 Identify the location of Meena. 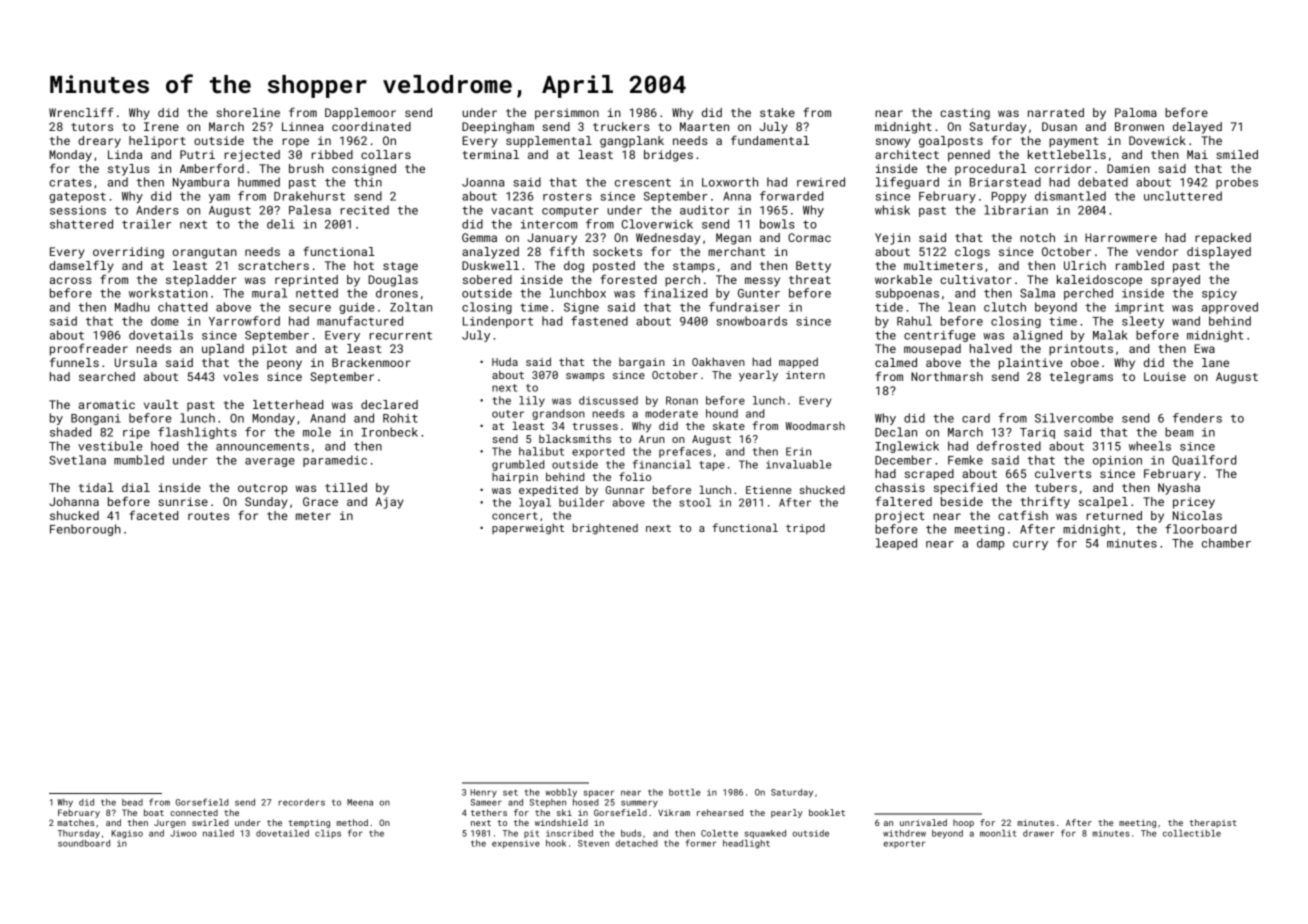
(360, 802).
